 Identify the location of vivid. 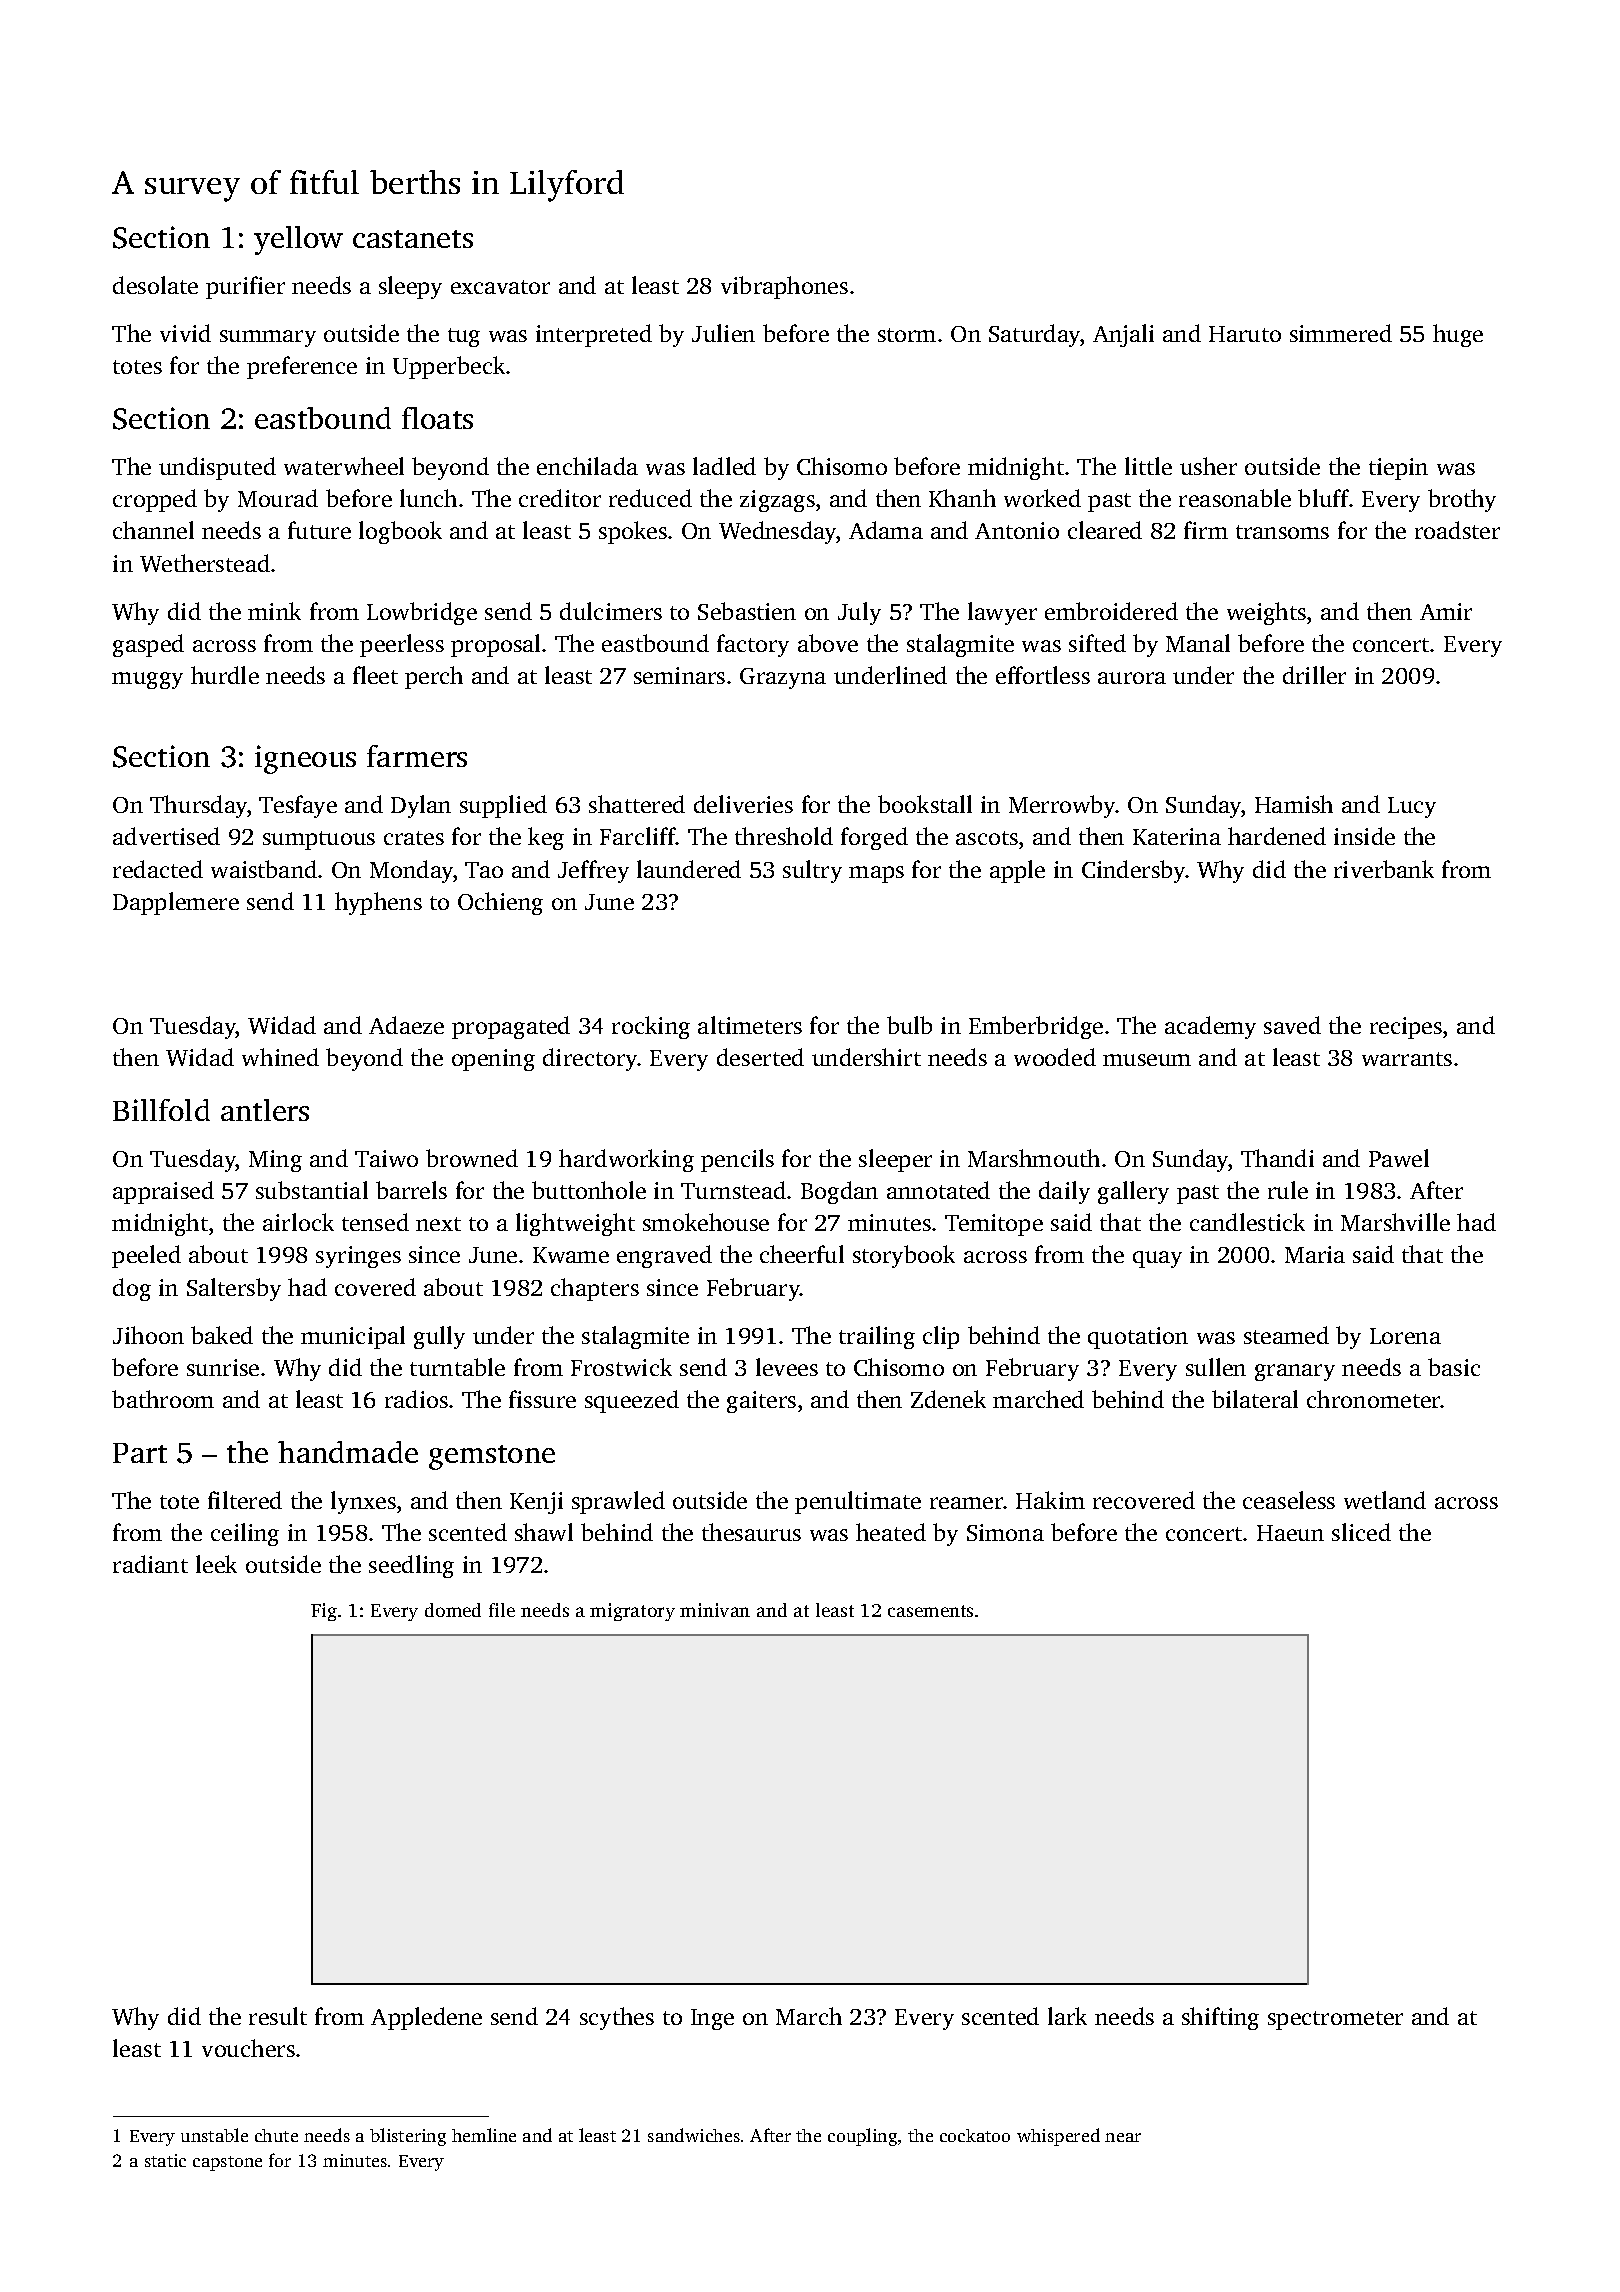
(185, 333).
